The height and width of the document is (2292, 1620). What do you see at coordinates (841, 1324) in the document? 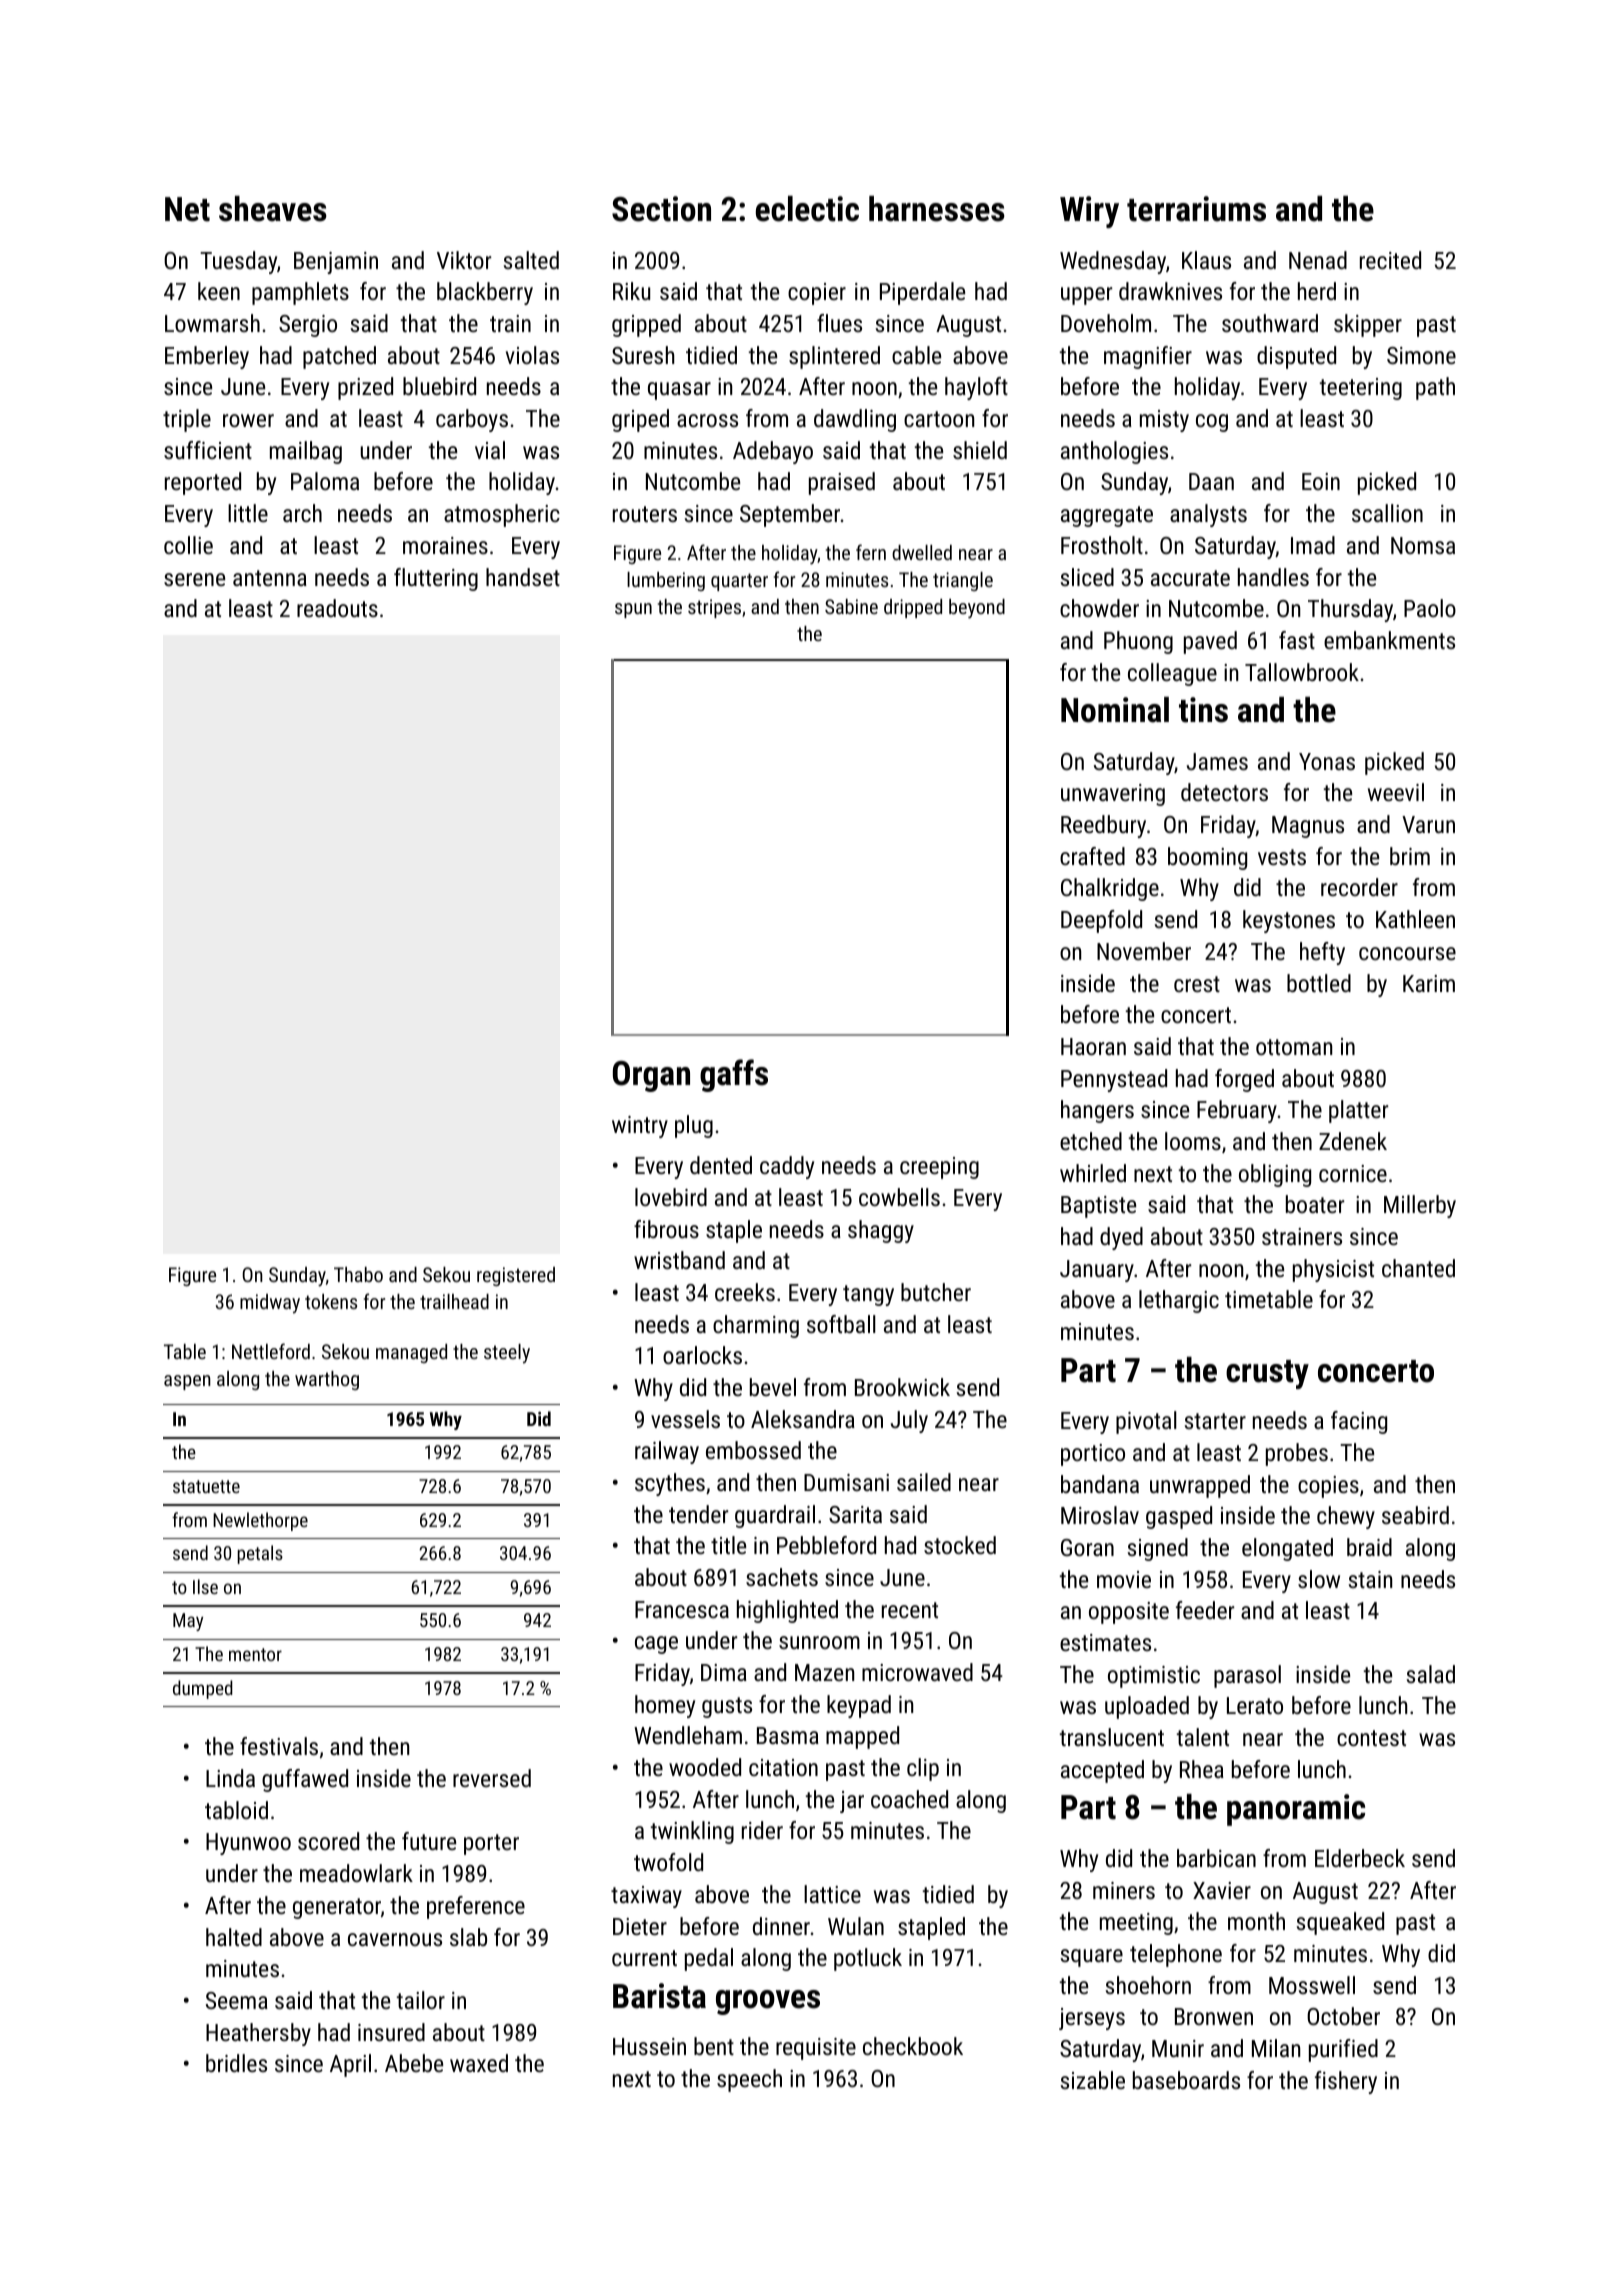
I see `softball` at bounding box center [841, 1324].
